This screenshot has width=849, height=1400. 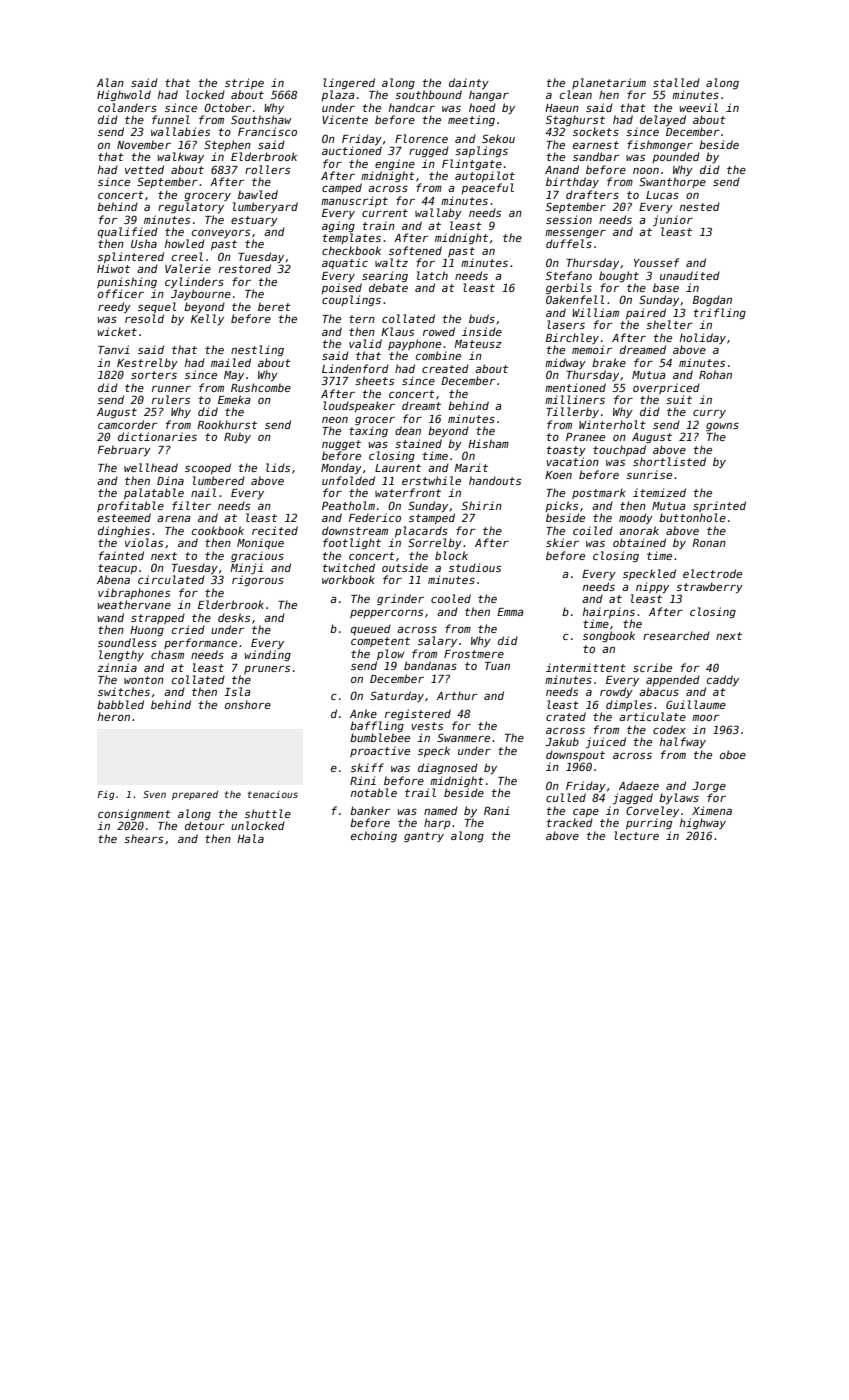 I want to click on wicket, so click(x=117, y=331).
